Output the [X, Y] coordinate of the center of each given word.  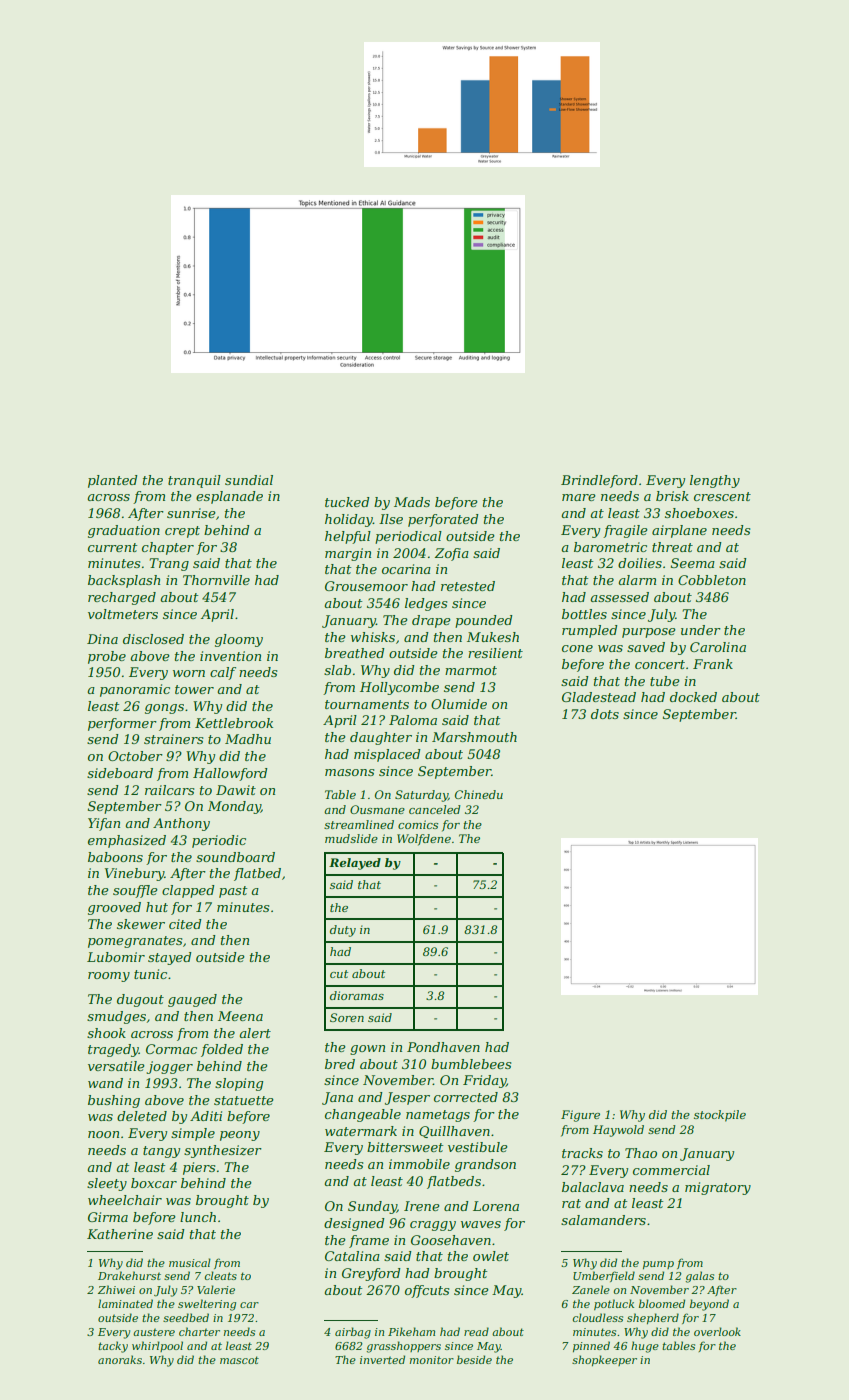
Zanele [591, 1289]
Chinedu [479, 794]
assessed [619, 597]
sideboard [120, 773]
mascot [239, 1360]
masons [350, 772]
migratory [718, 1188]
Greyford [371, 1274]
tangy [161, 1152]
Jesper [407, 1098]
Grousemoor [366, 586]
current [112, 547]
